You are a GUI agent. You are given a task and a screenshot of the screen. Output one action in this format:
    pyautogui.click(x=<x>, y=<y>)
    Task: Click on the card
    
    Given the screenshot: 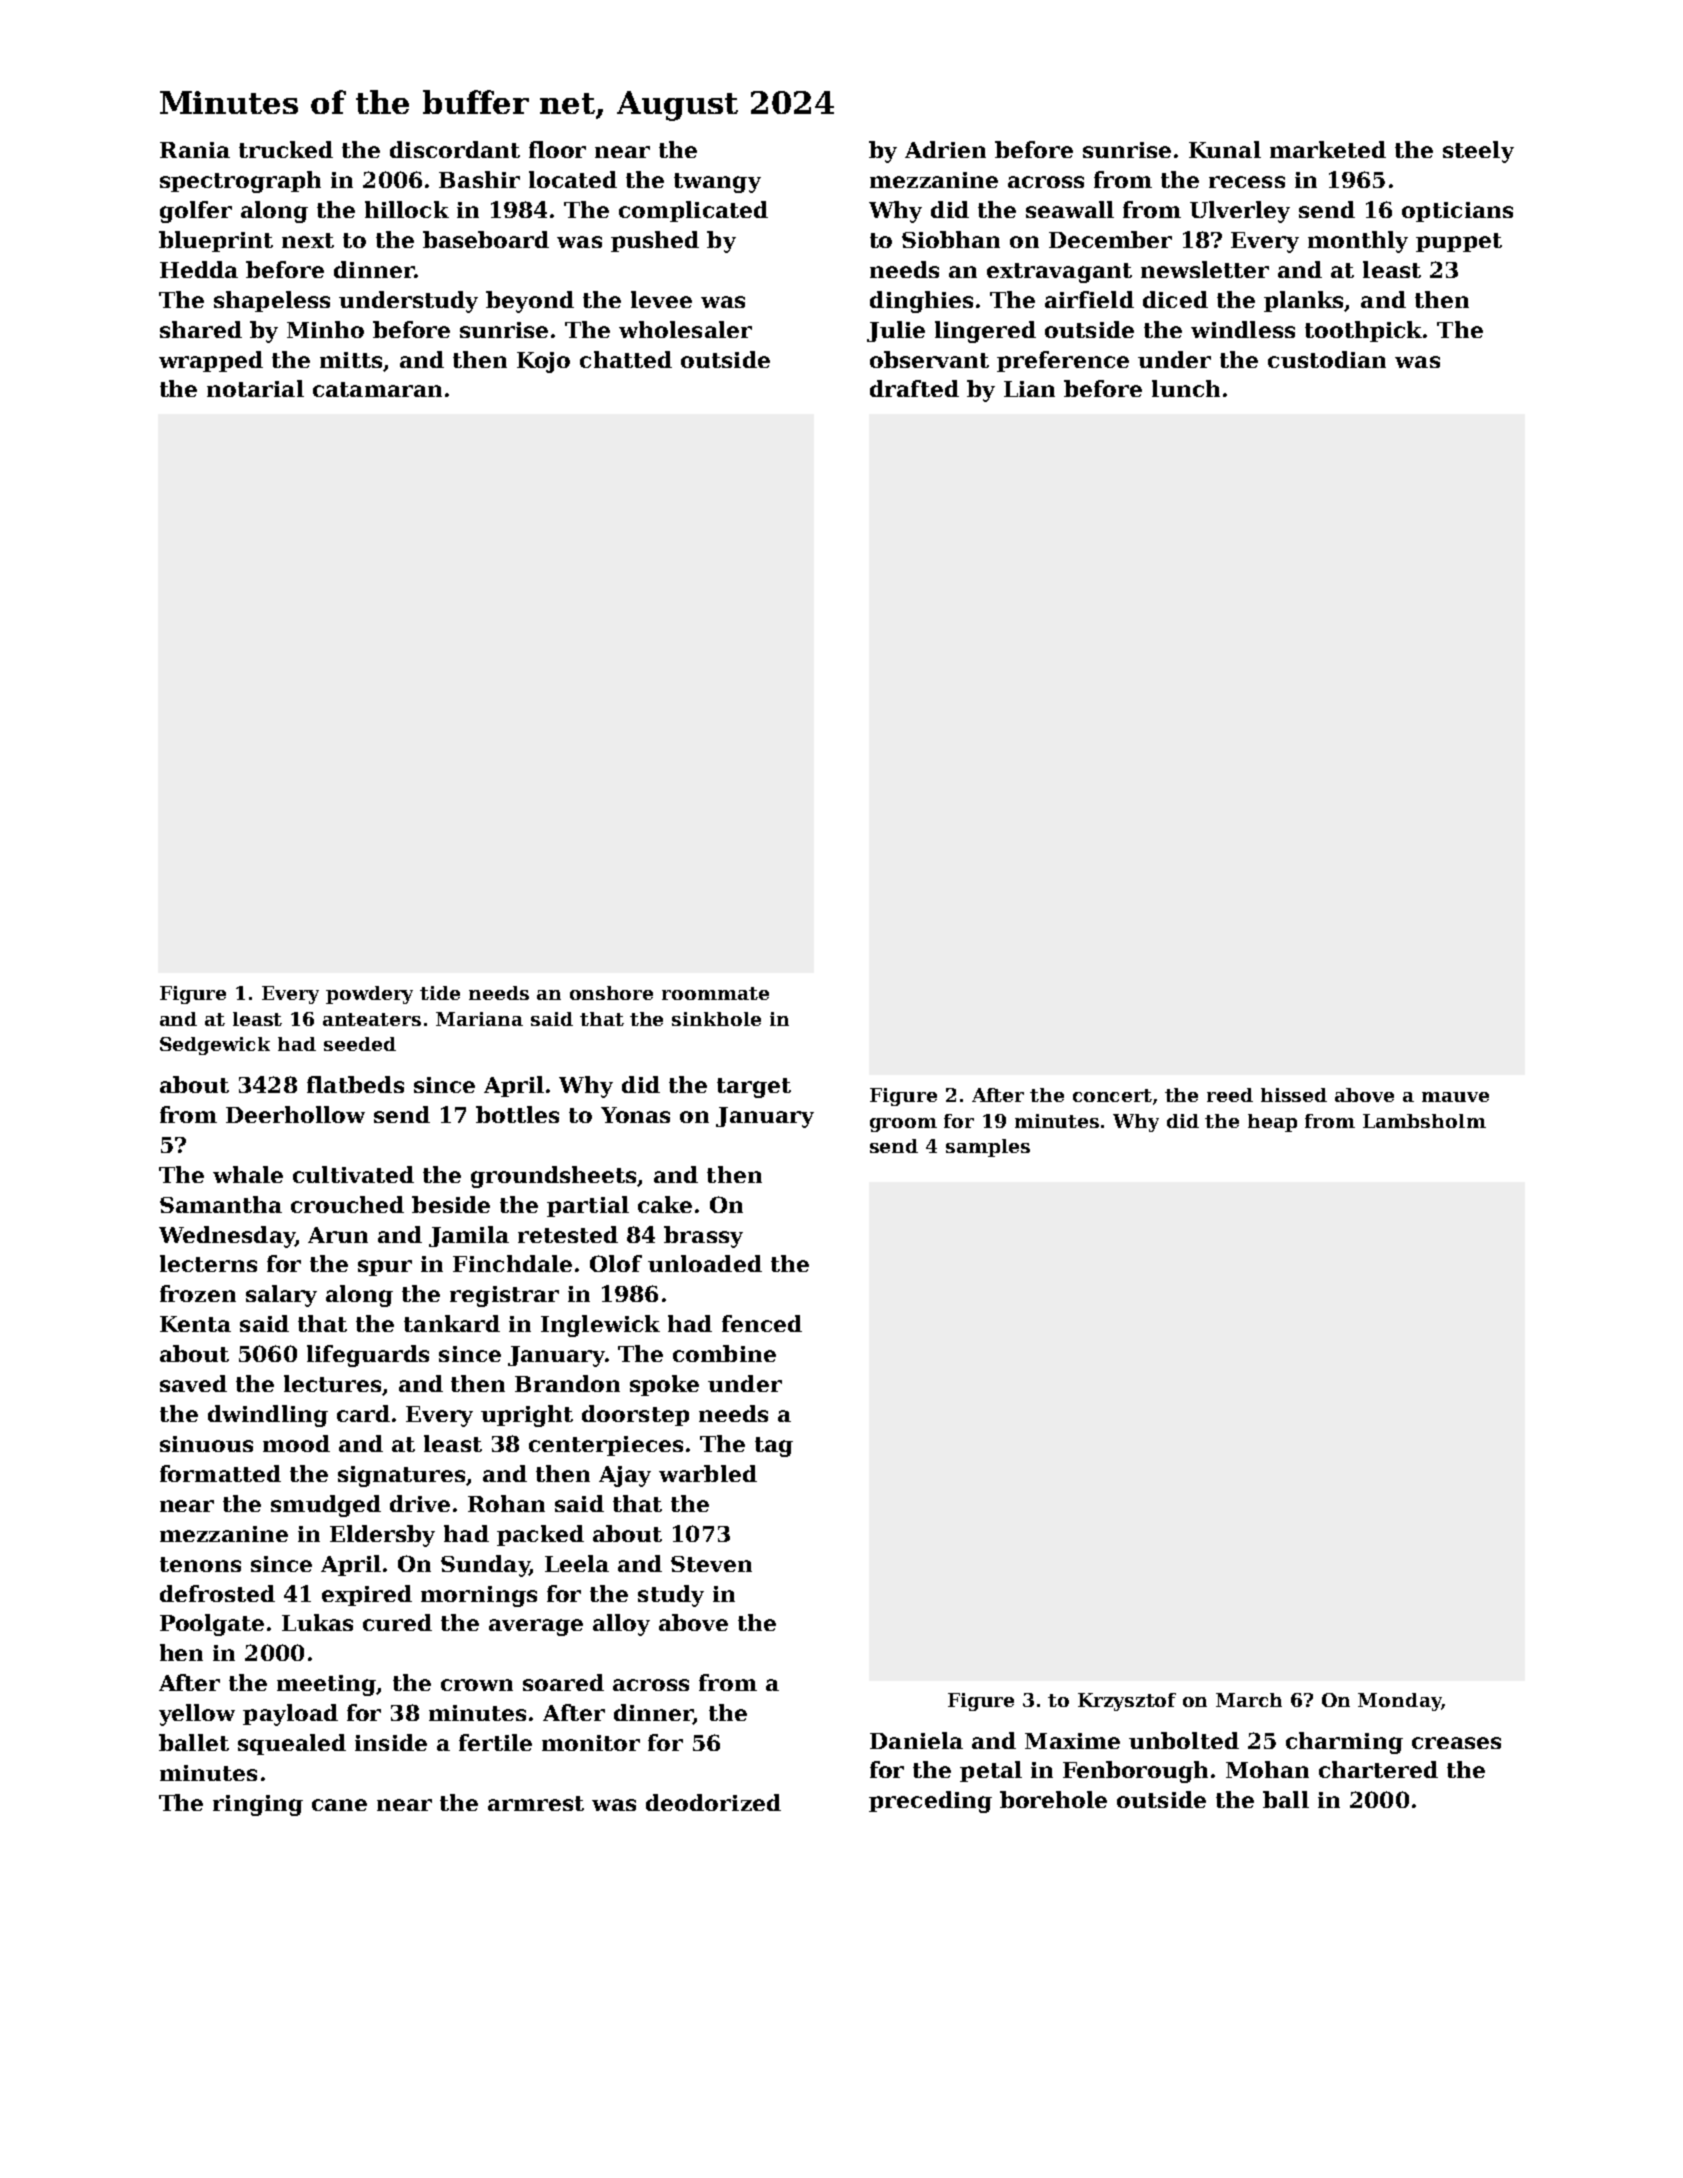 What is the action you would take?
    pyautogui.click(x=363, y=1413)
